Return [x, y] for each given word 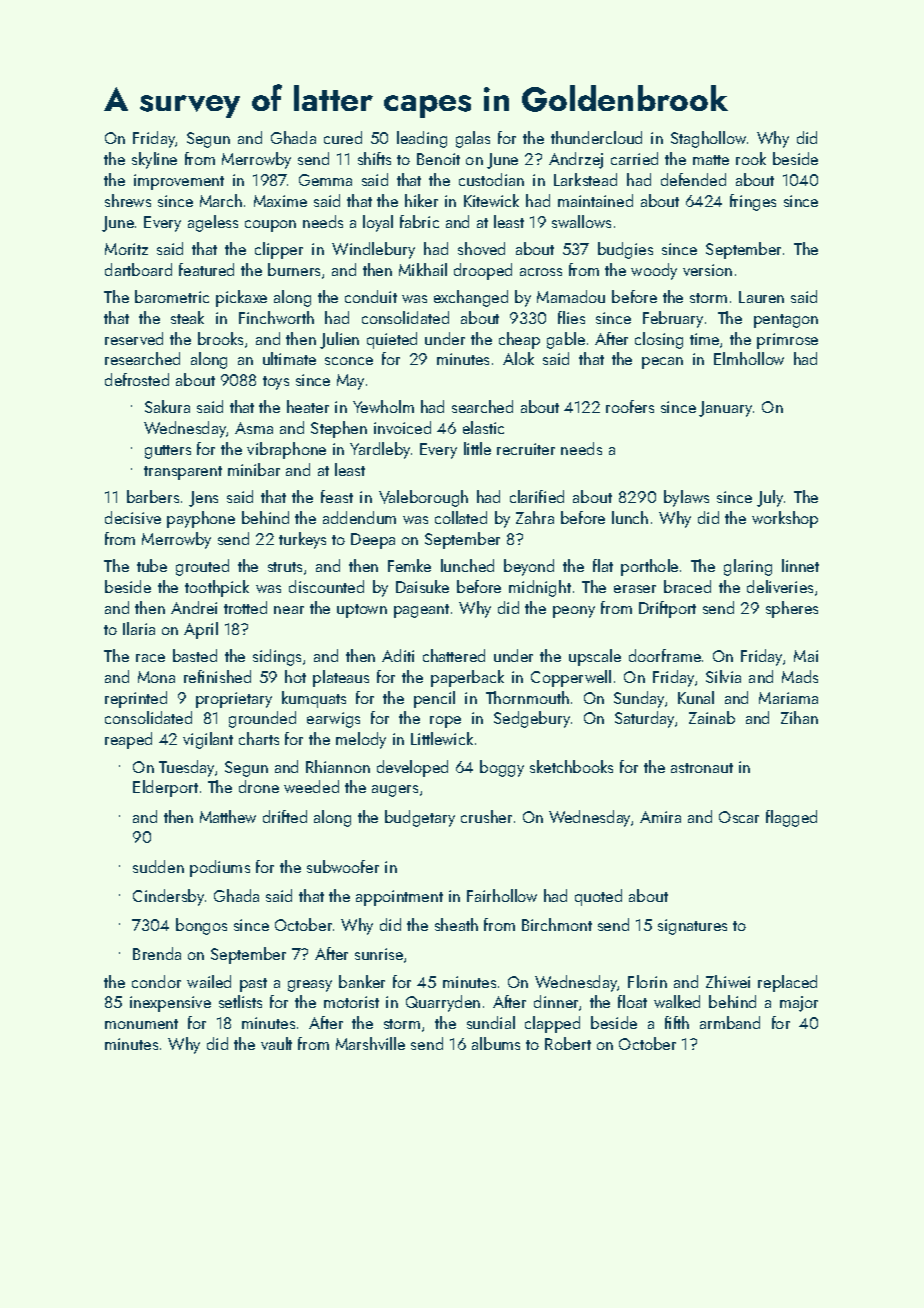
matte [711, 160]
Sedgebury [532, 719]
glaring [748, 567]
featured [206, 269]
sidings [277, 657]
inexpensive [170, 1004]
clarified [537, 496]
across [541, 272]
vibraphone [286, 450]
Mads [800, 676]
